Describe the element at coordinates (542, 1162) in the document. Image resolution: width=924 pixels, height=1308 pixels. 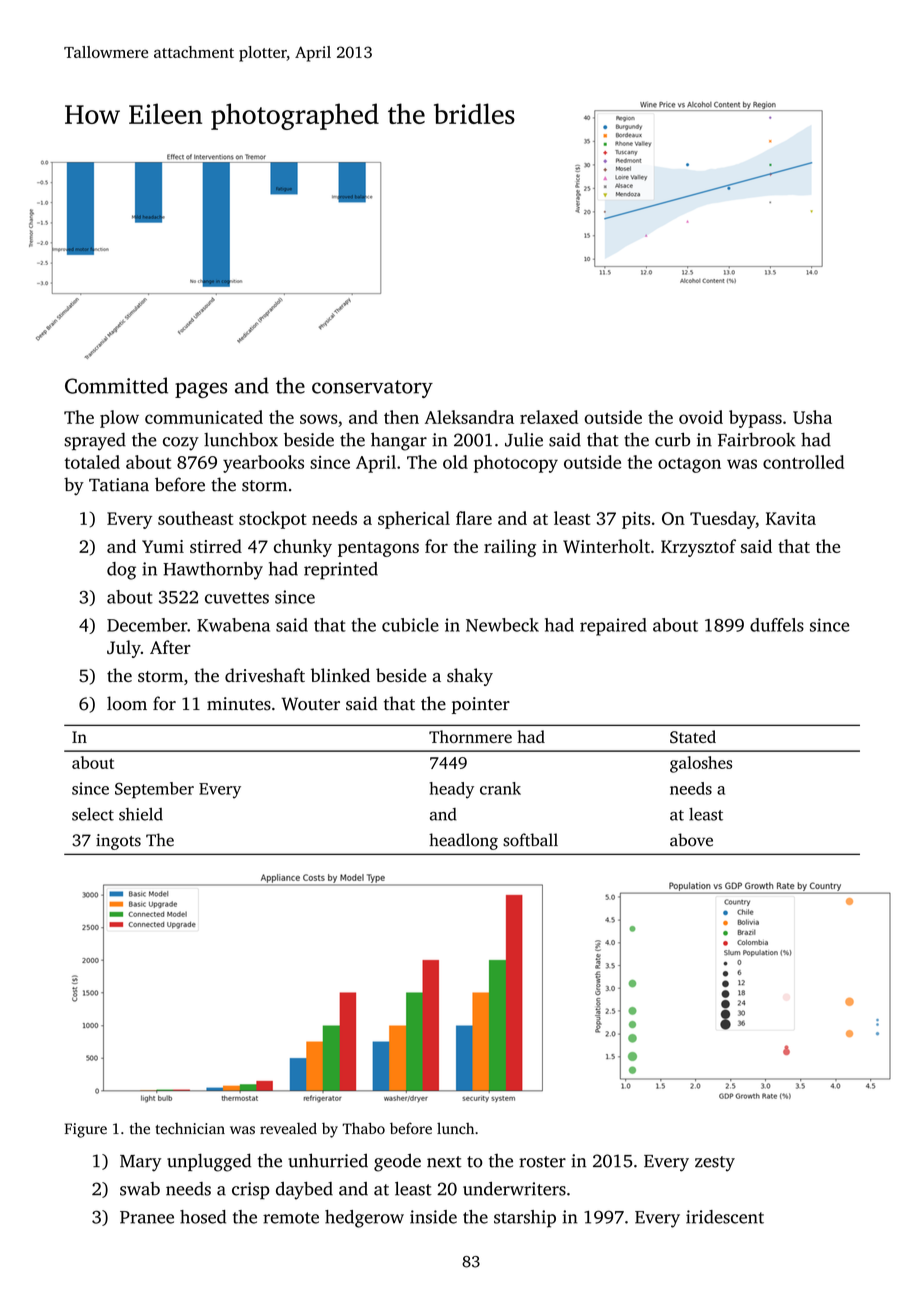
I see `roster` at that location.
